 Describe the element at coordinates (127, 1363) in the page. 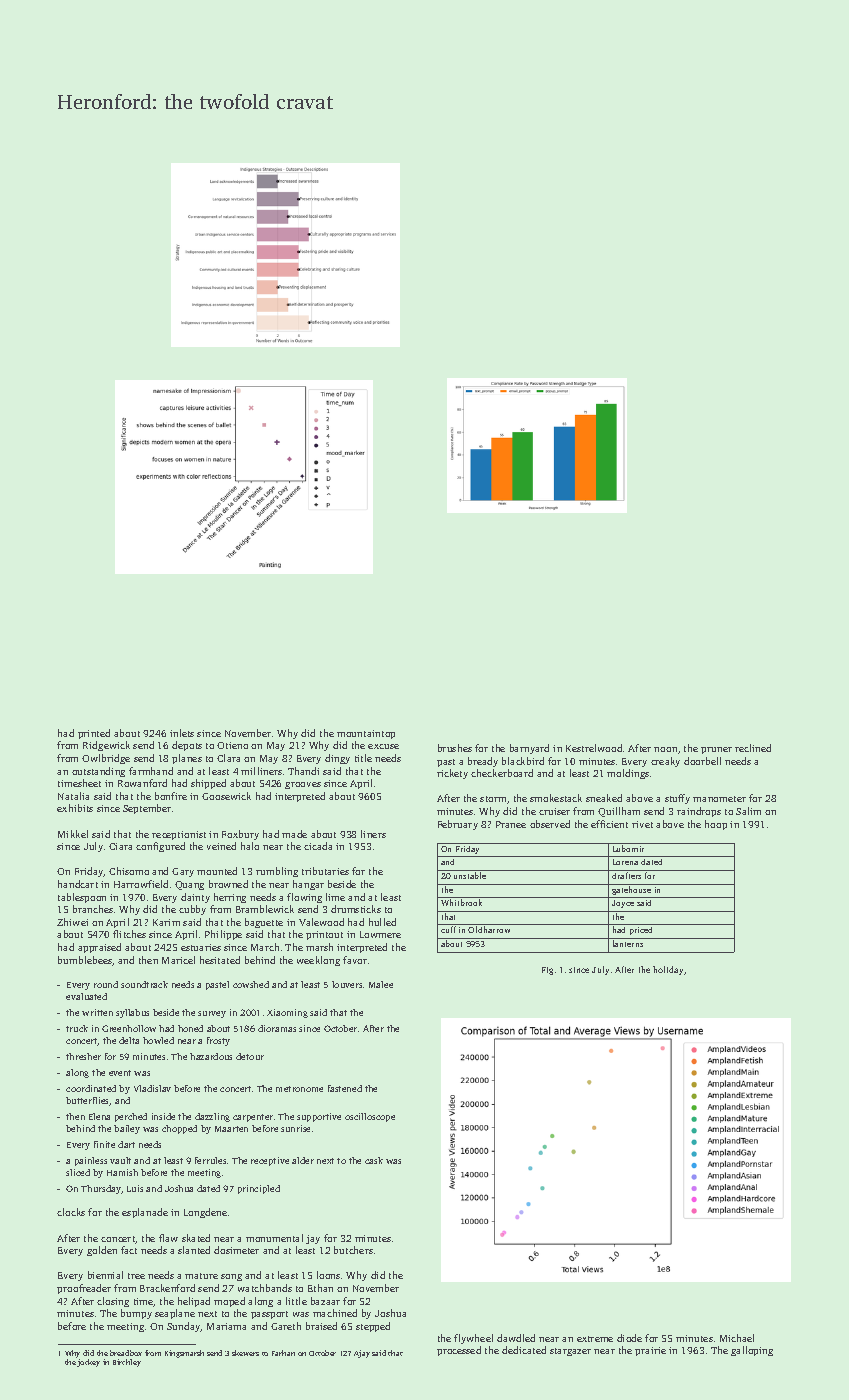

I see `Birchley` at that location.
